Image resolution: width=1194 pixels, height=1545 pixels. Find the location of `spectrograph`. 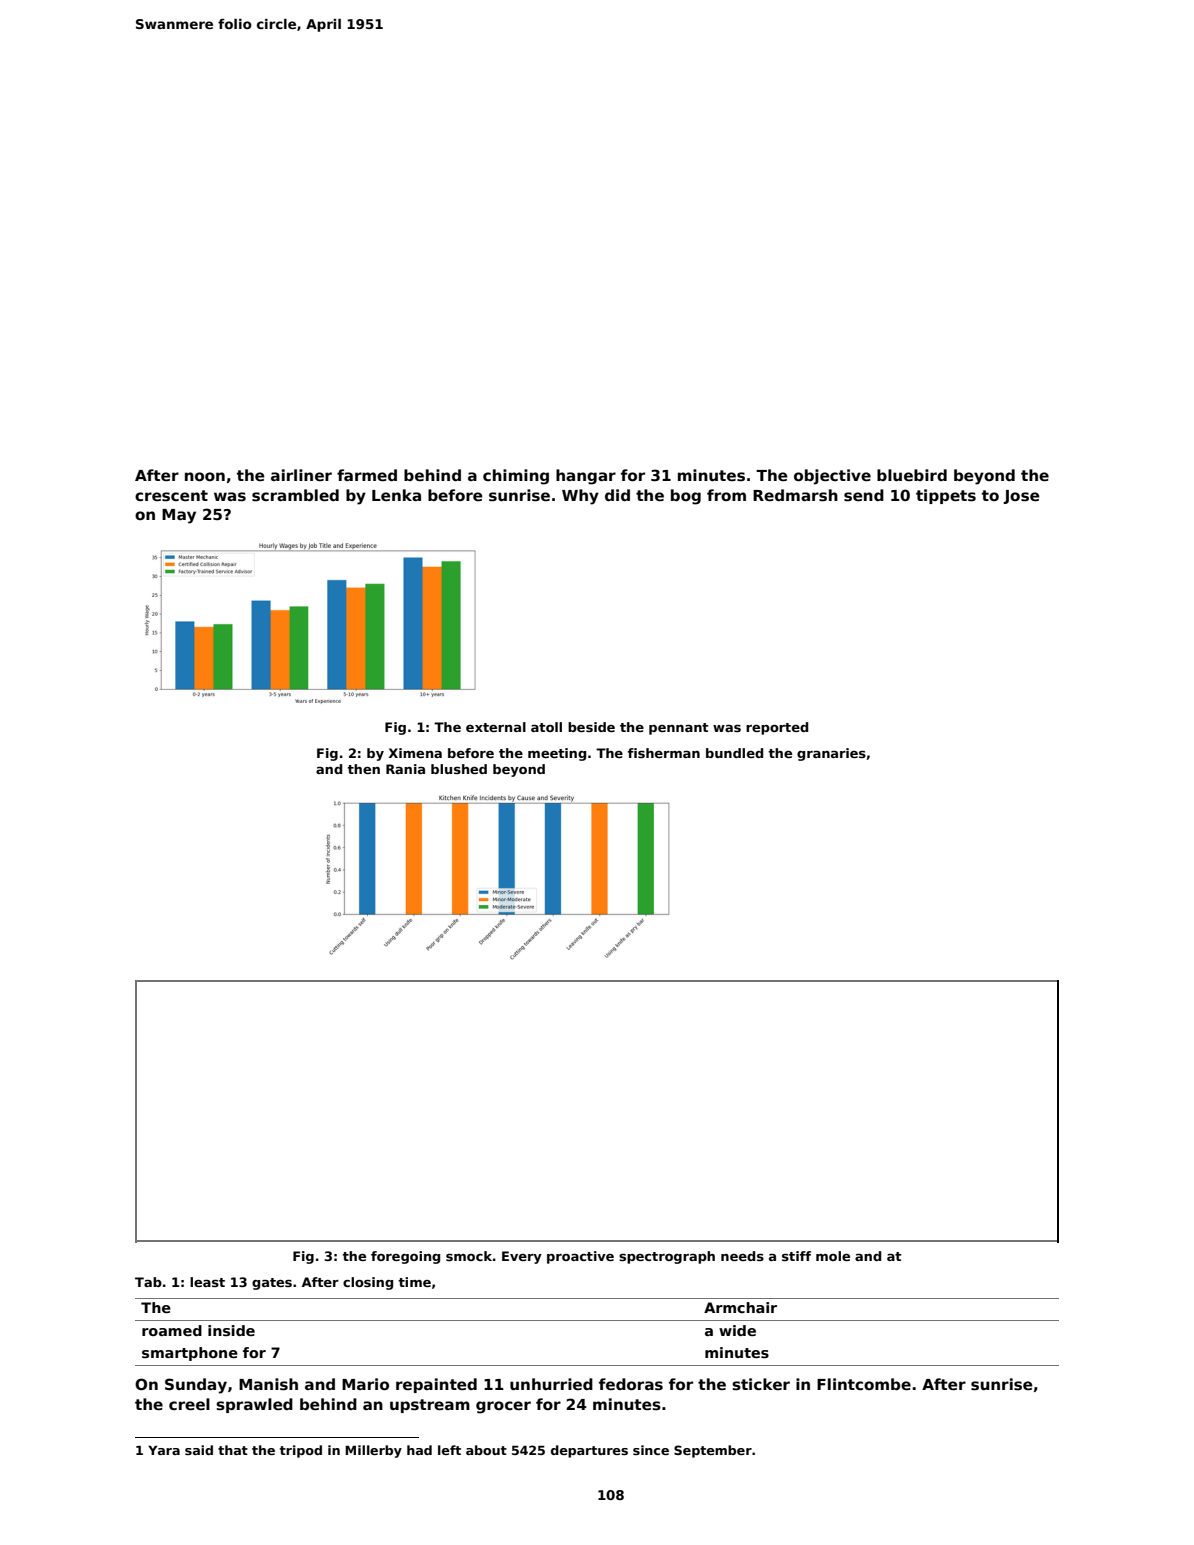

spectrograph is located at coordinates (667, 1257).
